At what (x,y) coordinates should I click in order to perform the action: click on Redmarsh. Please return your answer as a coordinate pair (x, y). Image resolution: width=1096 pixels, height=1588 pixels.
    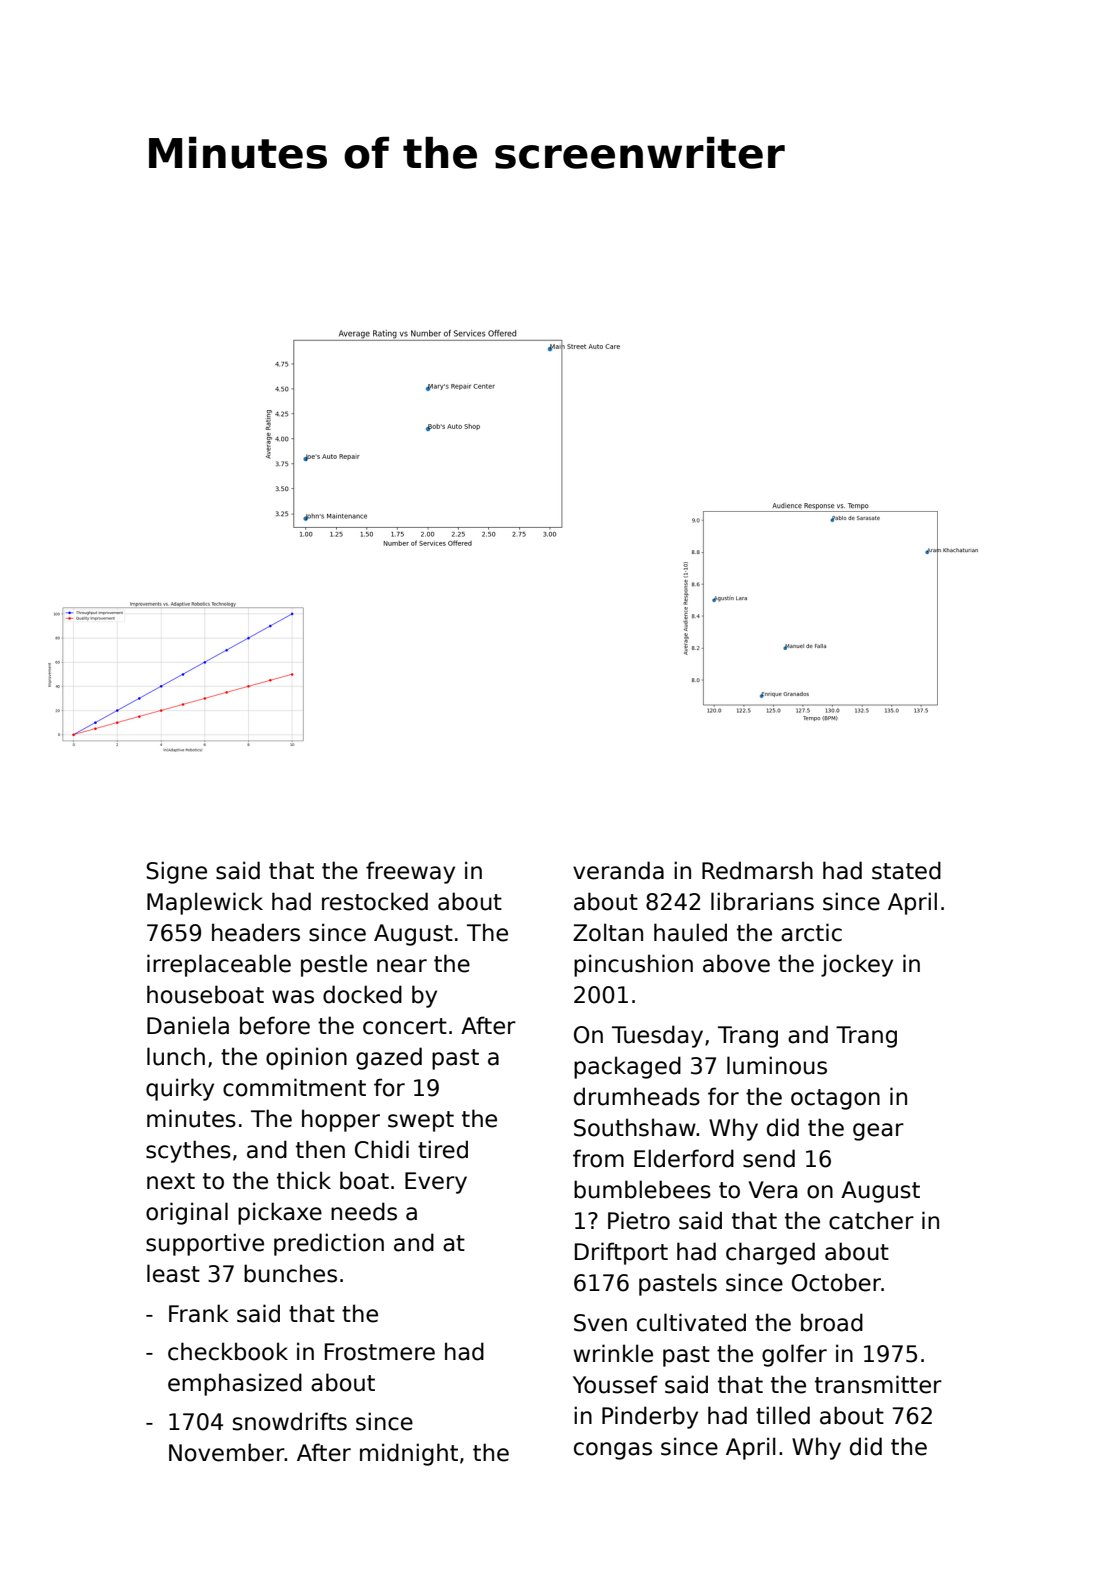
    Looking at the image, I should click on (757, 870).
